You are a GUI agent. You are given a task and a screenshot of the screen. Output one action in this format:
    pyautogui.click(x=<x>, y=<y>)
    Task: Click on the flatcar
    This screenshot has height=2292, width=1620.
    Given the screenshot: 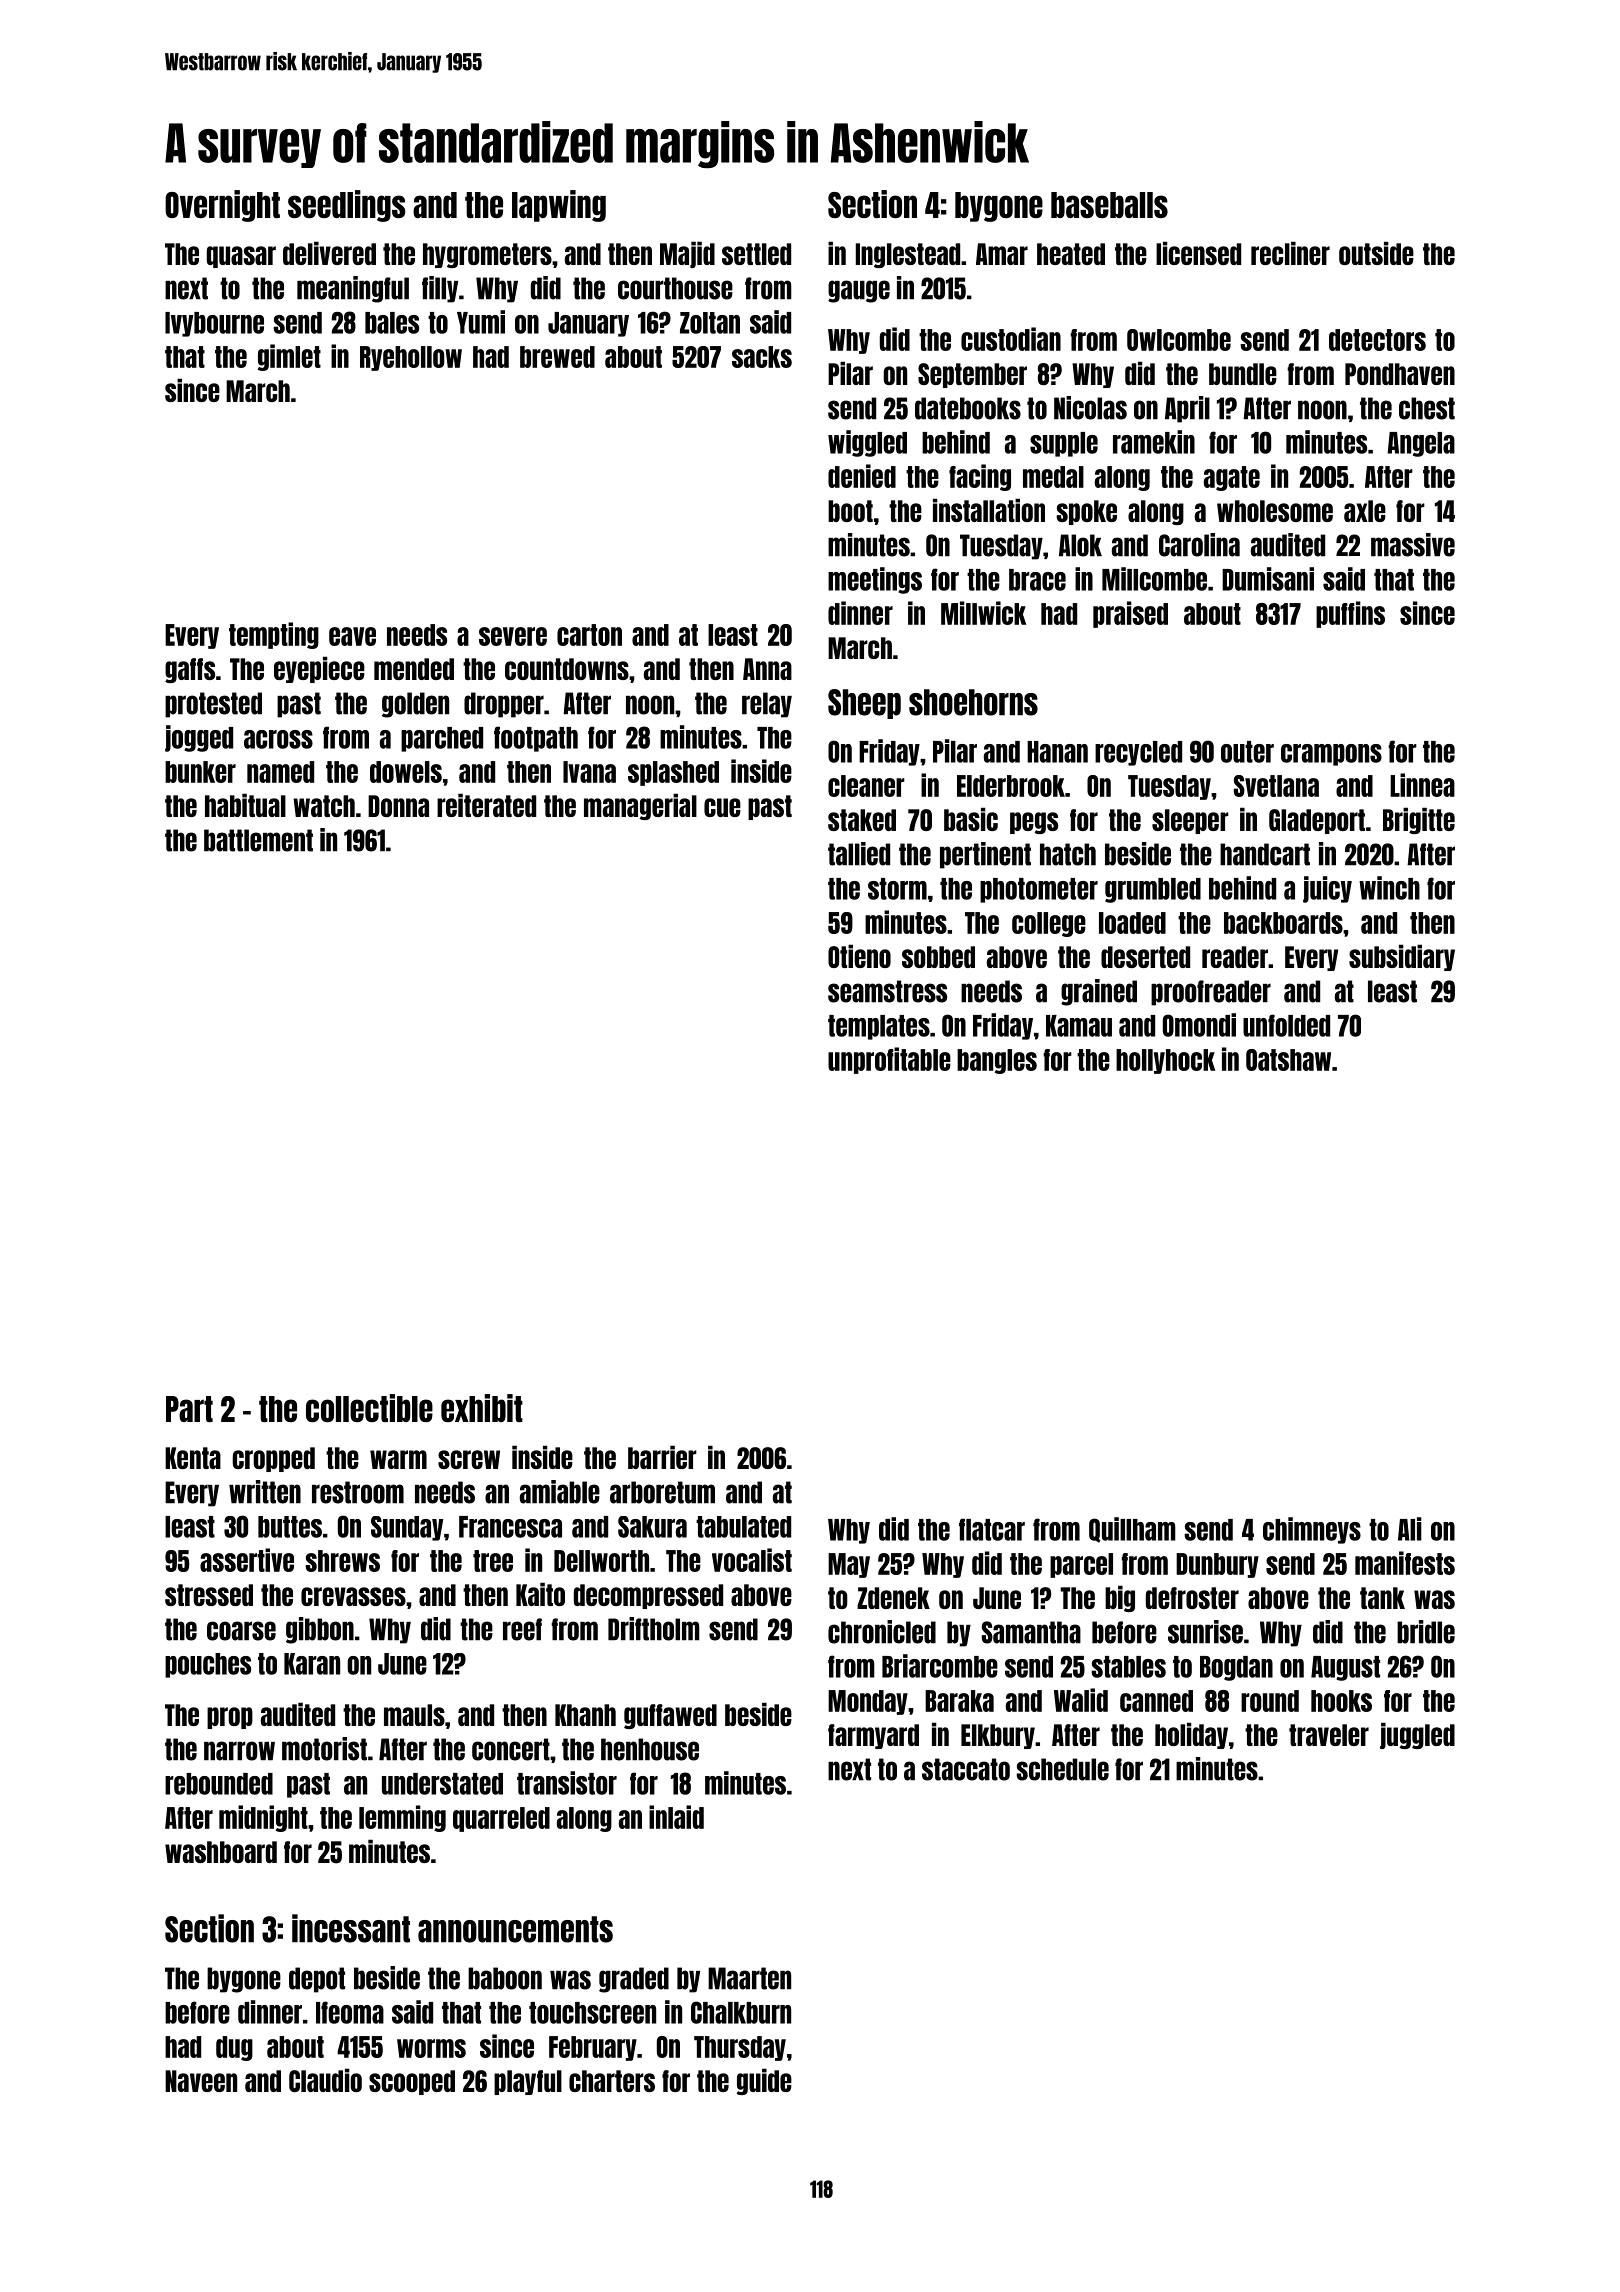 What is the action you would take?
    pyautogui.click(x=992, y=1529)
